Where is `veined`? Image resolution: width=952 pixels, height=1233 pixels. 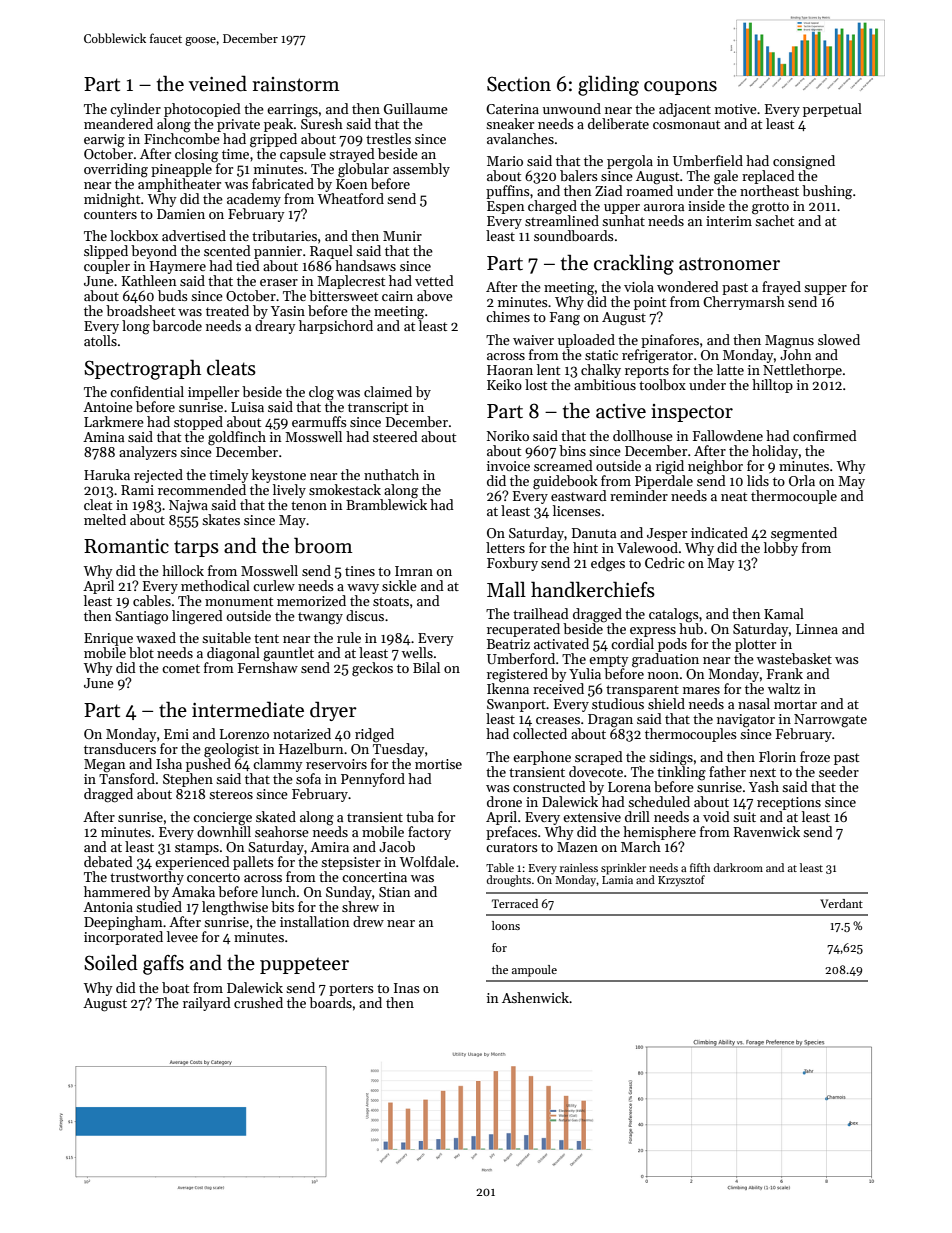
veined is located at coordinates (218, 83).
